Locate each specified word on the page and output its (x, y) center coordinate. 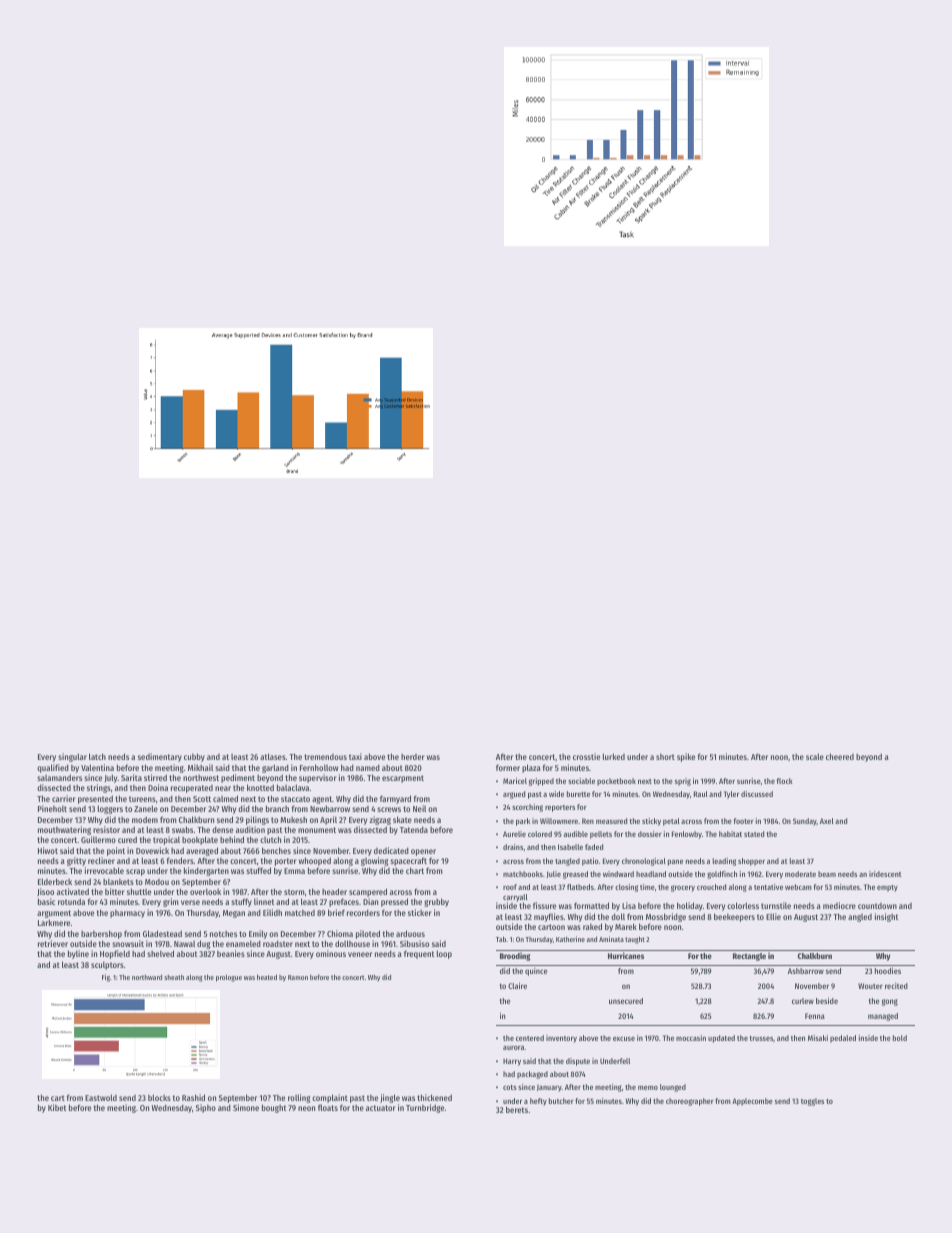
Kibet (57, 1107)
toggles (812, 1102)
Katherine (570, 939)
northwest (201, 777)
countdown (877, 906)
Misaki (818, 1038)
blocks (159, 1097)
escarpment (403, 779)
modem (145, 819)
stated (754, 834)
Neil (419, 808)
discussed (757, 794)
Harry (512, 1062)
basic (46, 901)
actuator (381, 1108)
